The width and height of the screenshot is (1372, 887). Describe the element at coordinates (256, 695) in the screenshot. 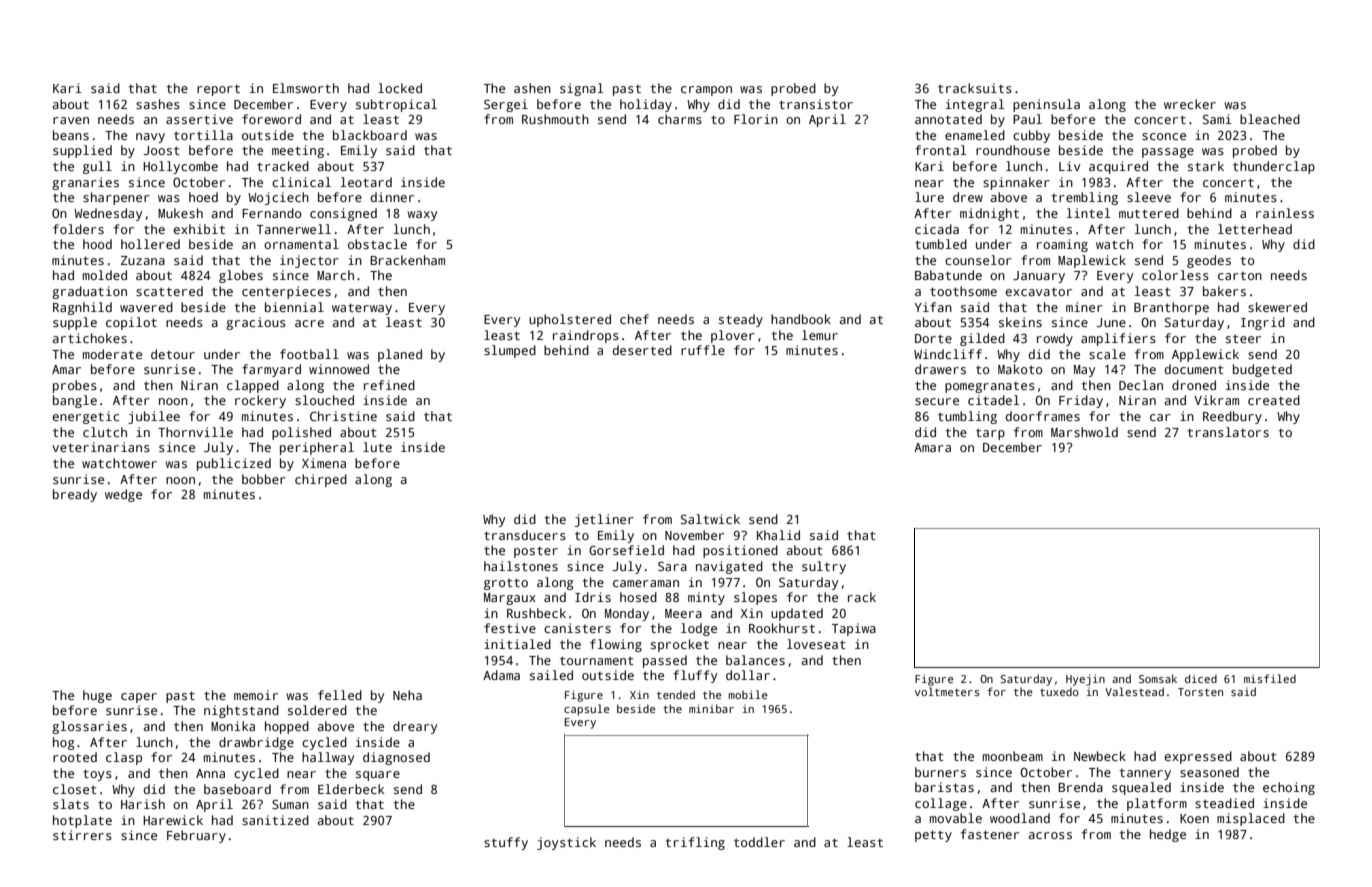

I see `memoir` at that location.
